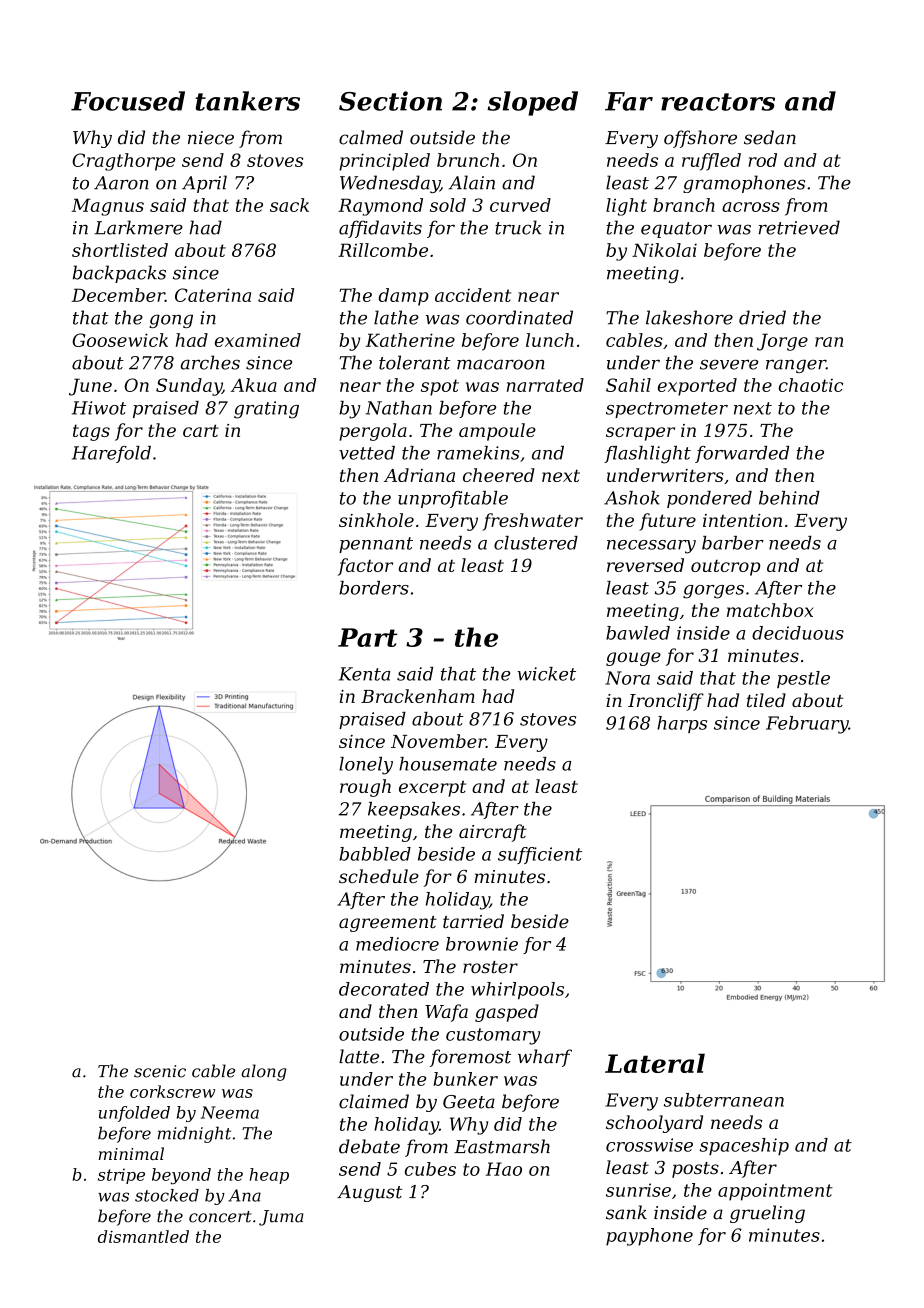 The width and height of the screenshot is (924, 1308). What do you see at coordinates (375, 854) in the screenshot?
I see `babbled` at bounding box center [375, 854].
